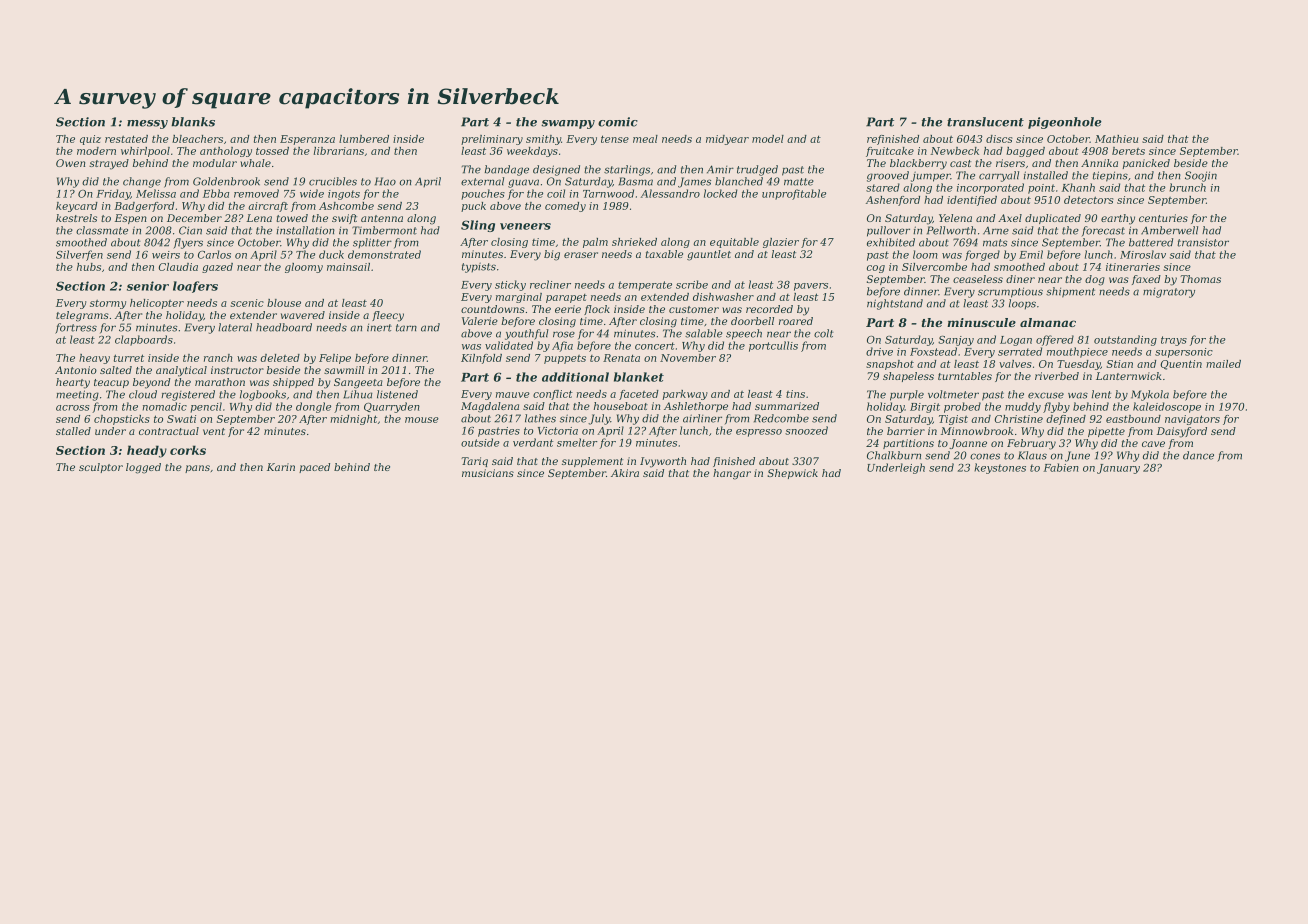 This document has width=1308, height=924. What do you see at coordinates (721, 193) in the document?
I see `locked` at bounding box center [721, 193].
